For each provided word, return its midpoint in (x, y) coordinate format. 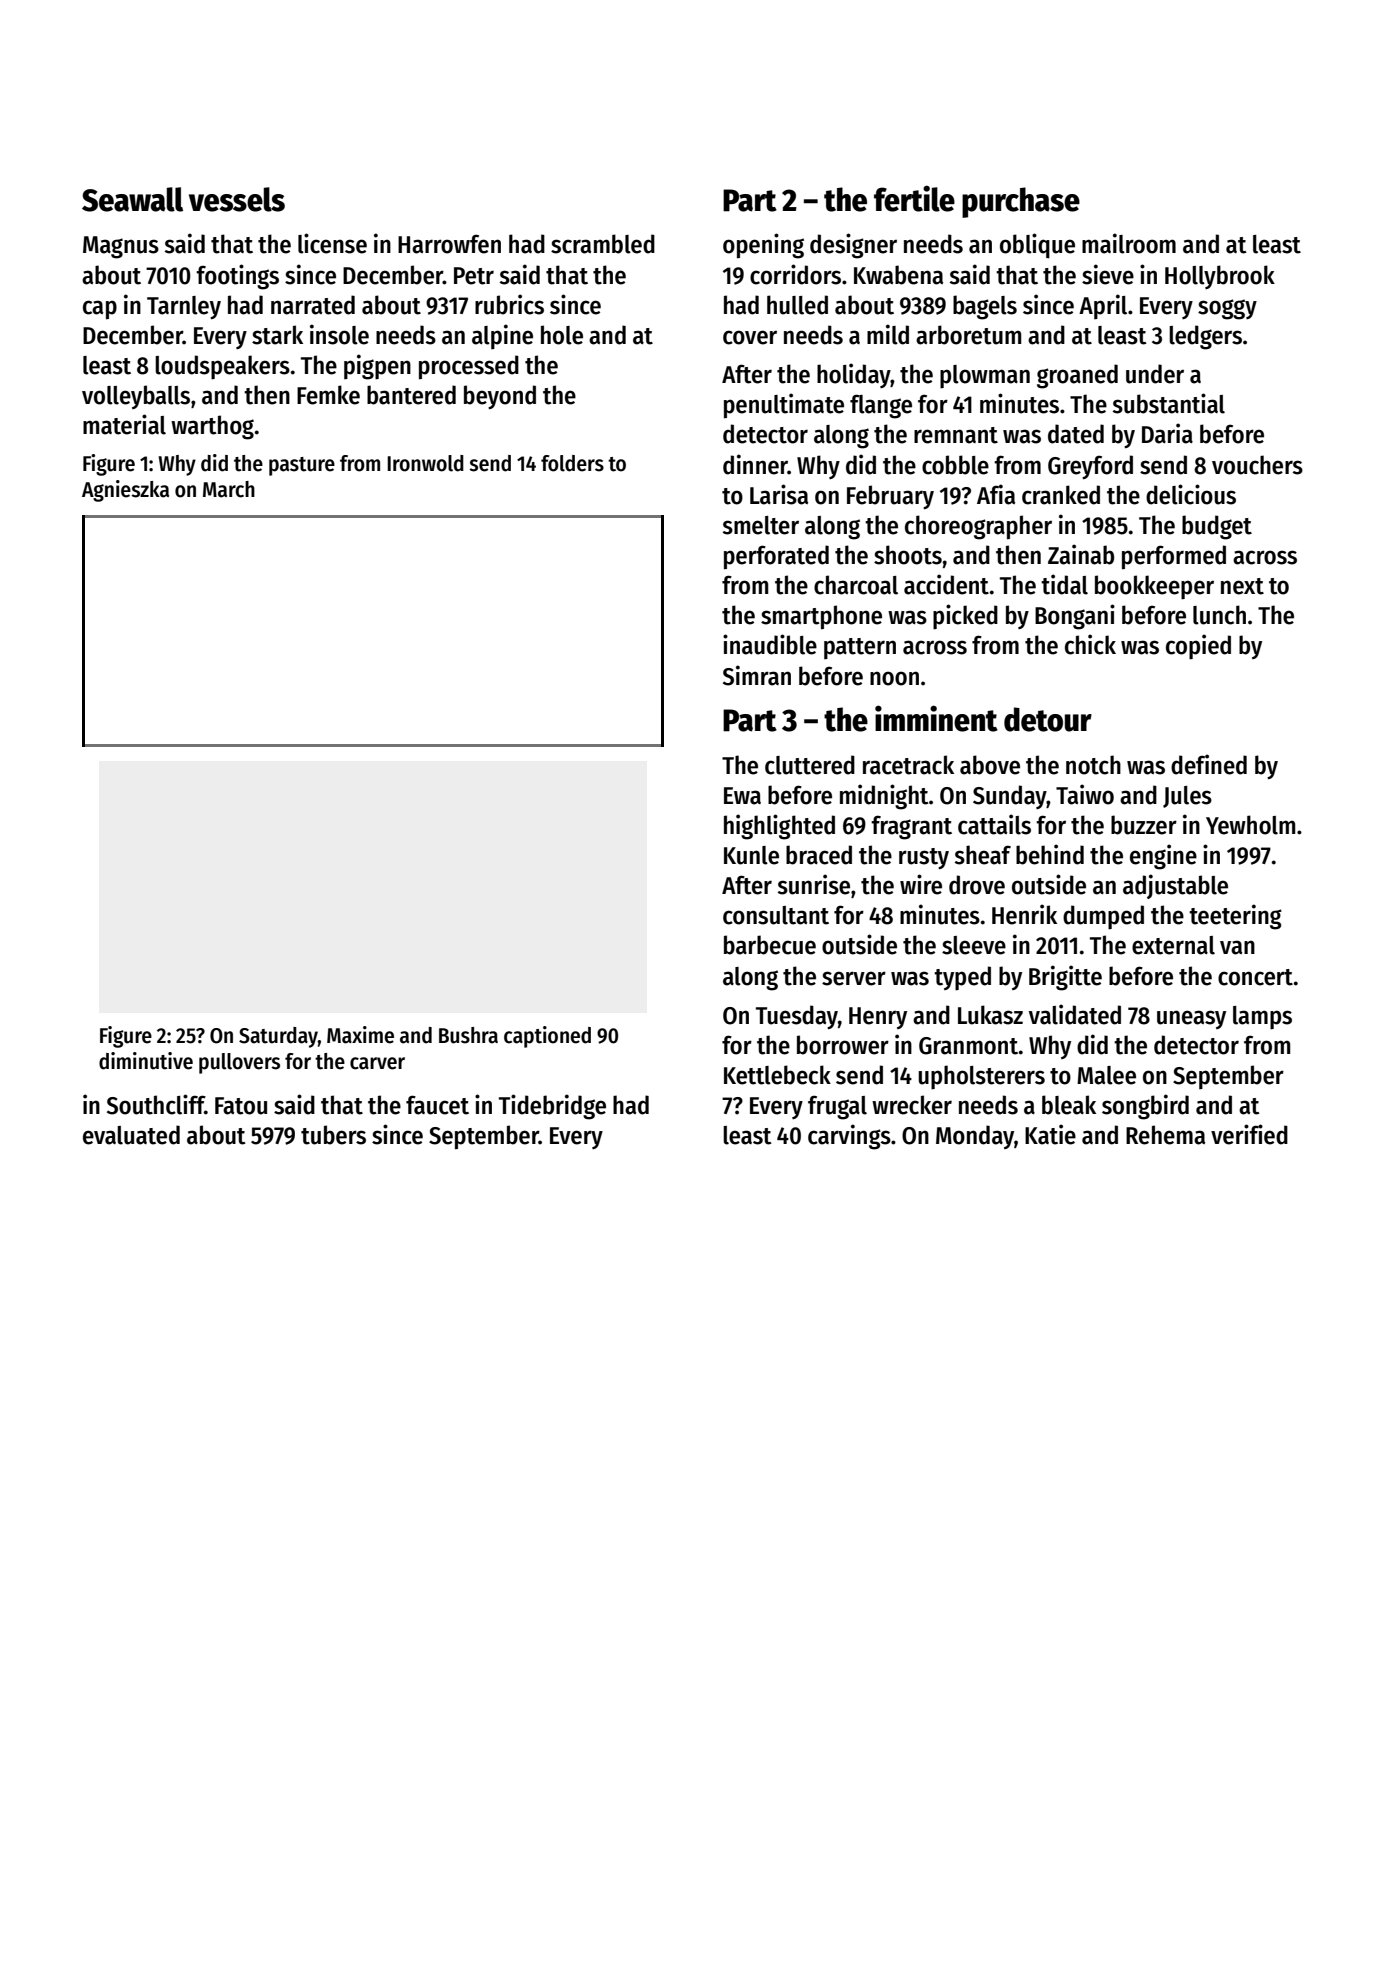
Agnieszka (125, 491)
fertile (914, 198)
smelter (760, 525)
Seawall (132, 199)
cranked (1061, 495)
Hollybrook (1220, 277)
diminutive (146, 1061)
